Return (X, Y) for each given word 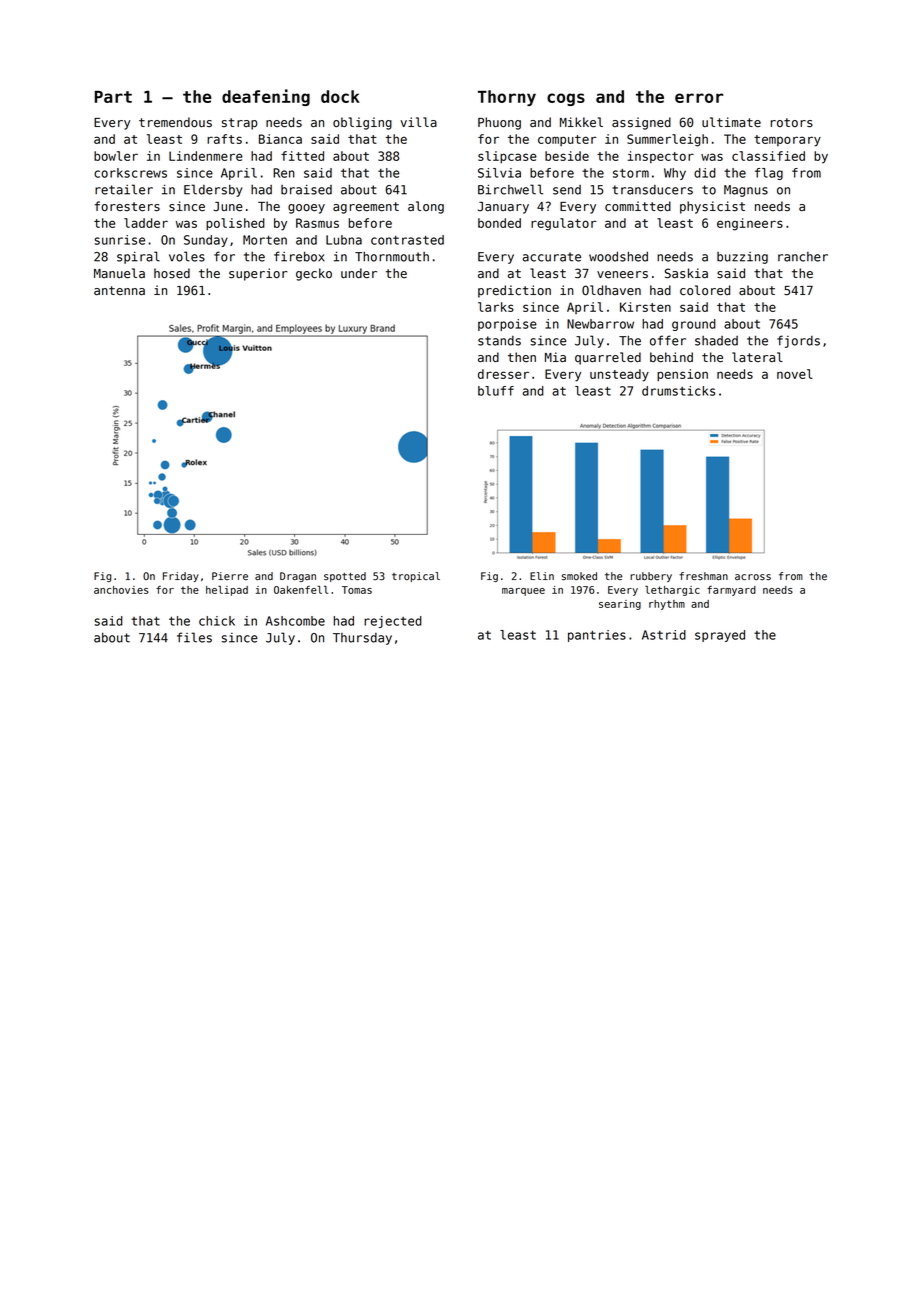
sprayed (720, 636)
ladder (146, 223)
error (699, 98)
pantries (597, 636)
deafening (266, 97)
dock (340, 96)
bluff (496, 391)
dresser (503, 374)
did (705, 173)
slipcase (507, 157)
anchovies (121, 590)
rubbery (651, 577)
